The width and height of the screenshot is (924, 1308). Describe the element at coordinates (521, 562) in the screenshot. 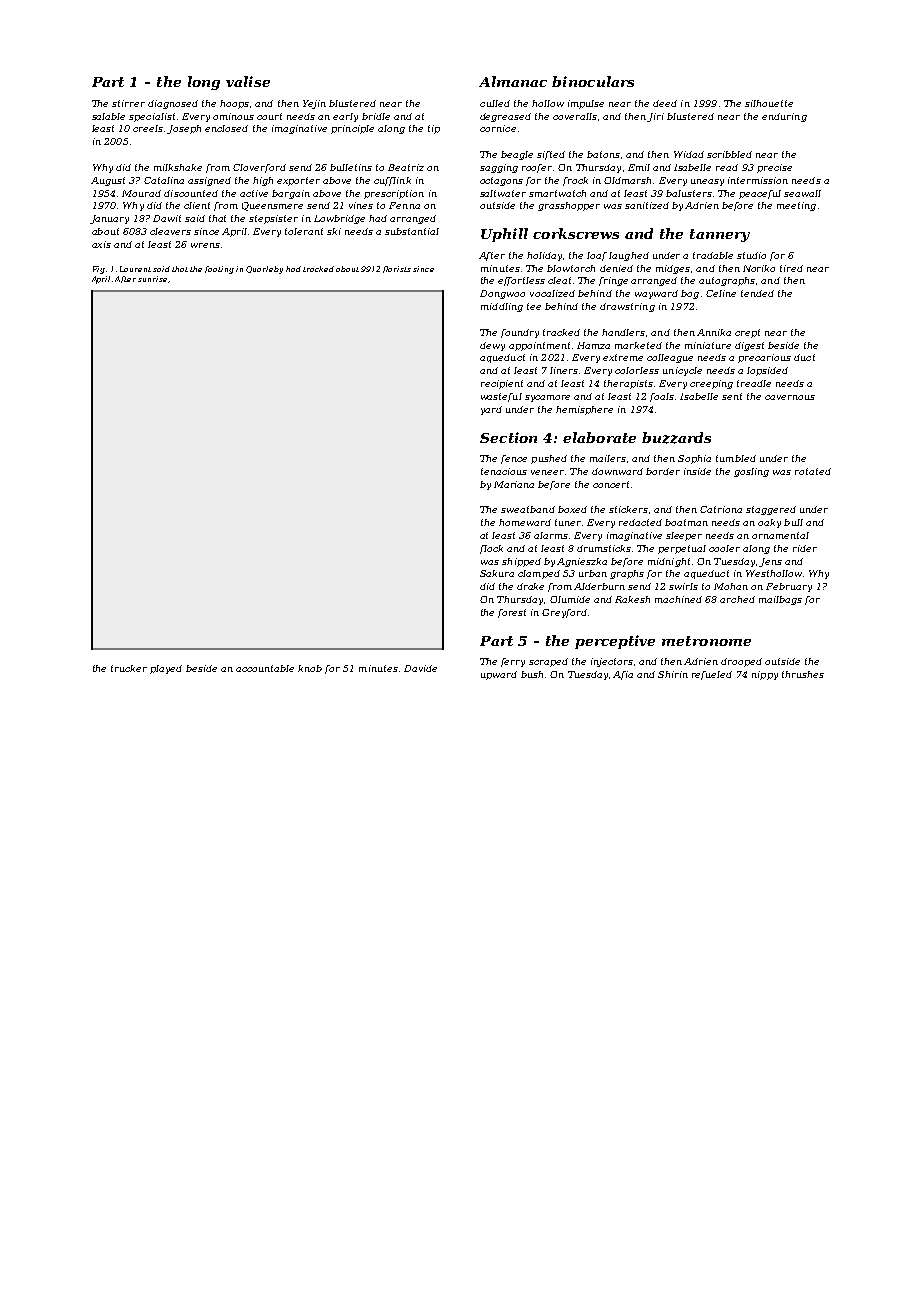

I see `shipped` at that location.
